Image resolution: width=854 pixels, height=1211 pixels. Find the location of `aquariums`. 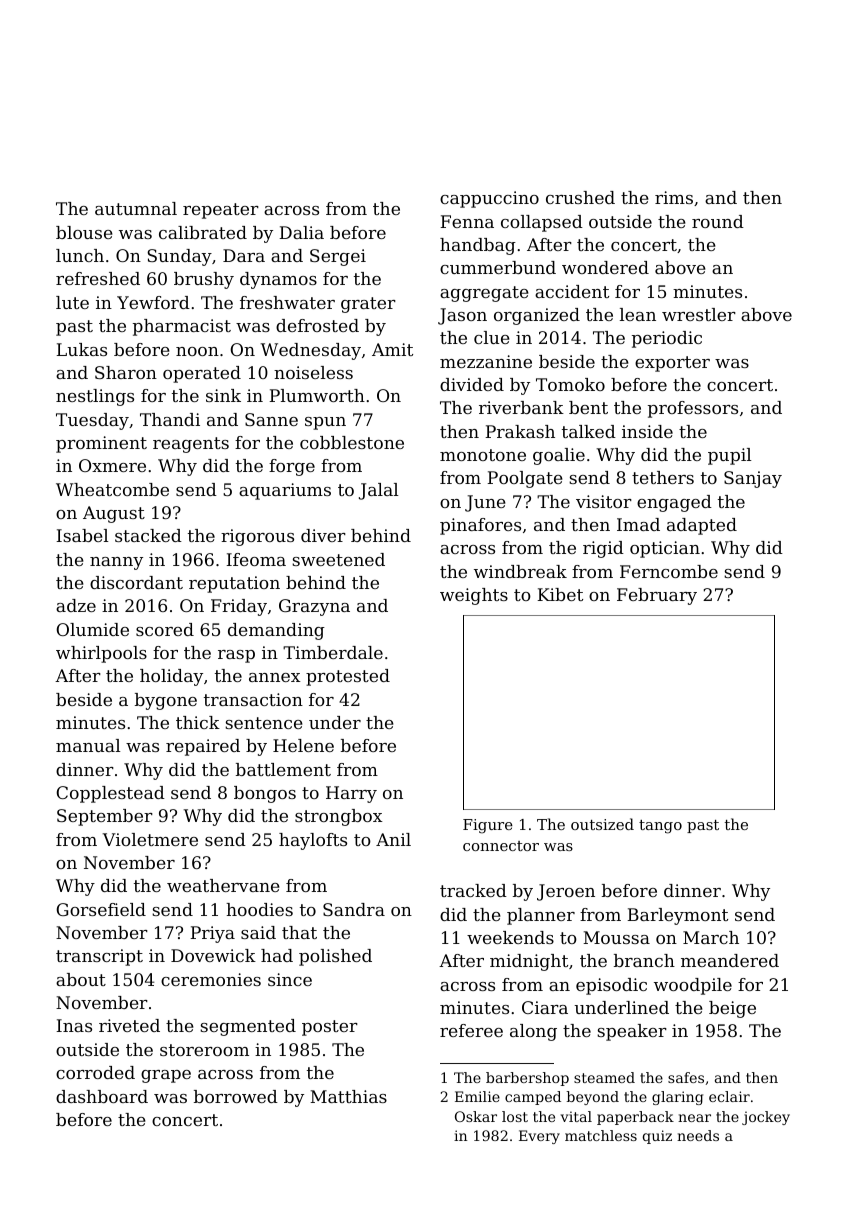

aquariums is located at coordinates (285, 491).
